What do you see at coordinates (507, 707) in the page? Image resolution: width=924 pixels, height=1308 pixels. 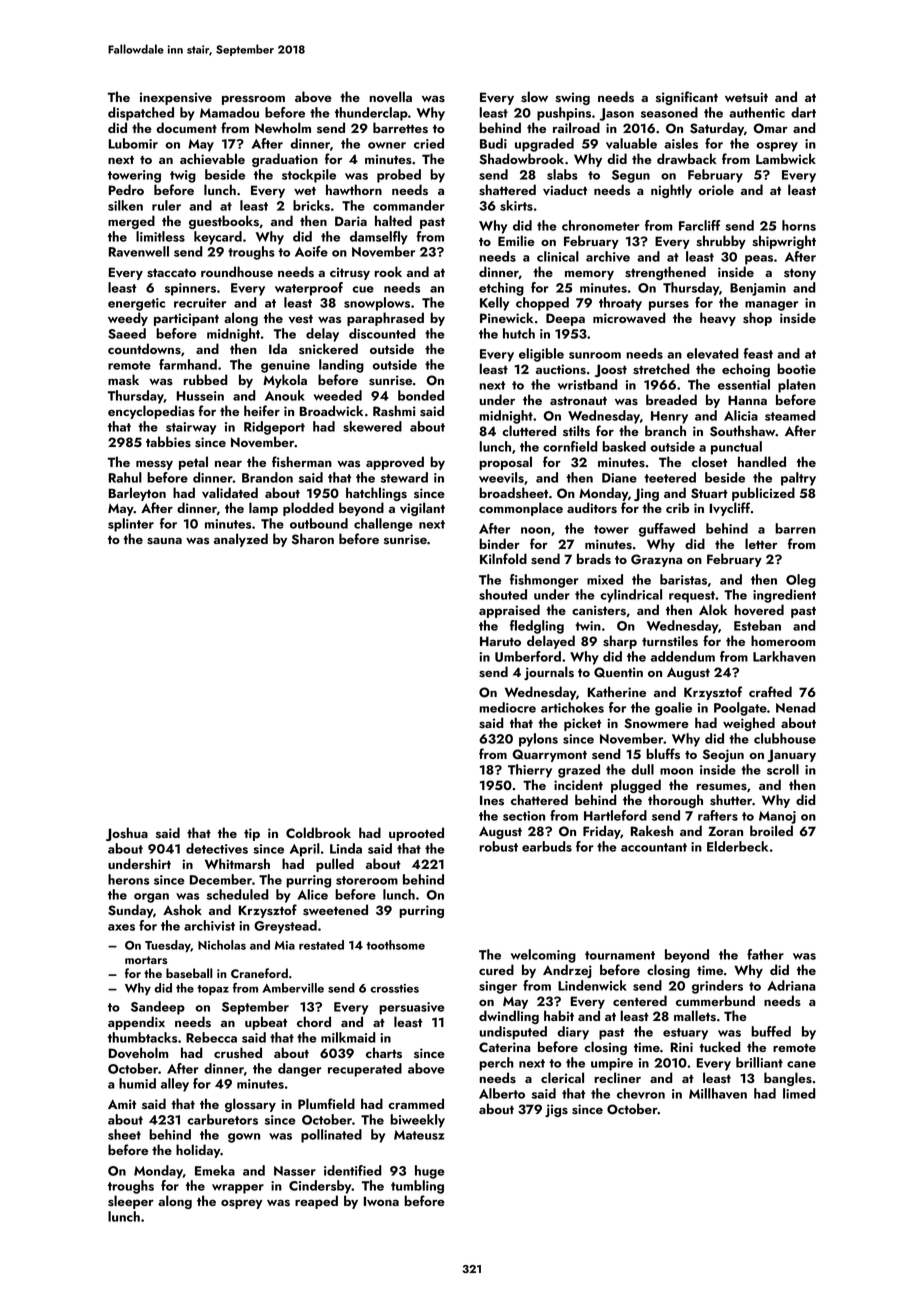 I see `mediocre` at bounding box center [507, 707].
